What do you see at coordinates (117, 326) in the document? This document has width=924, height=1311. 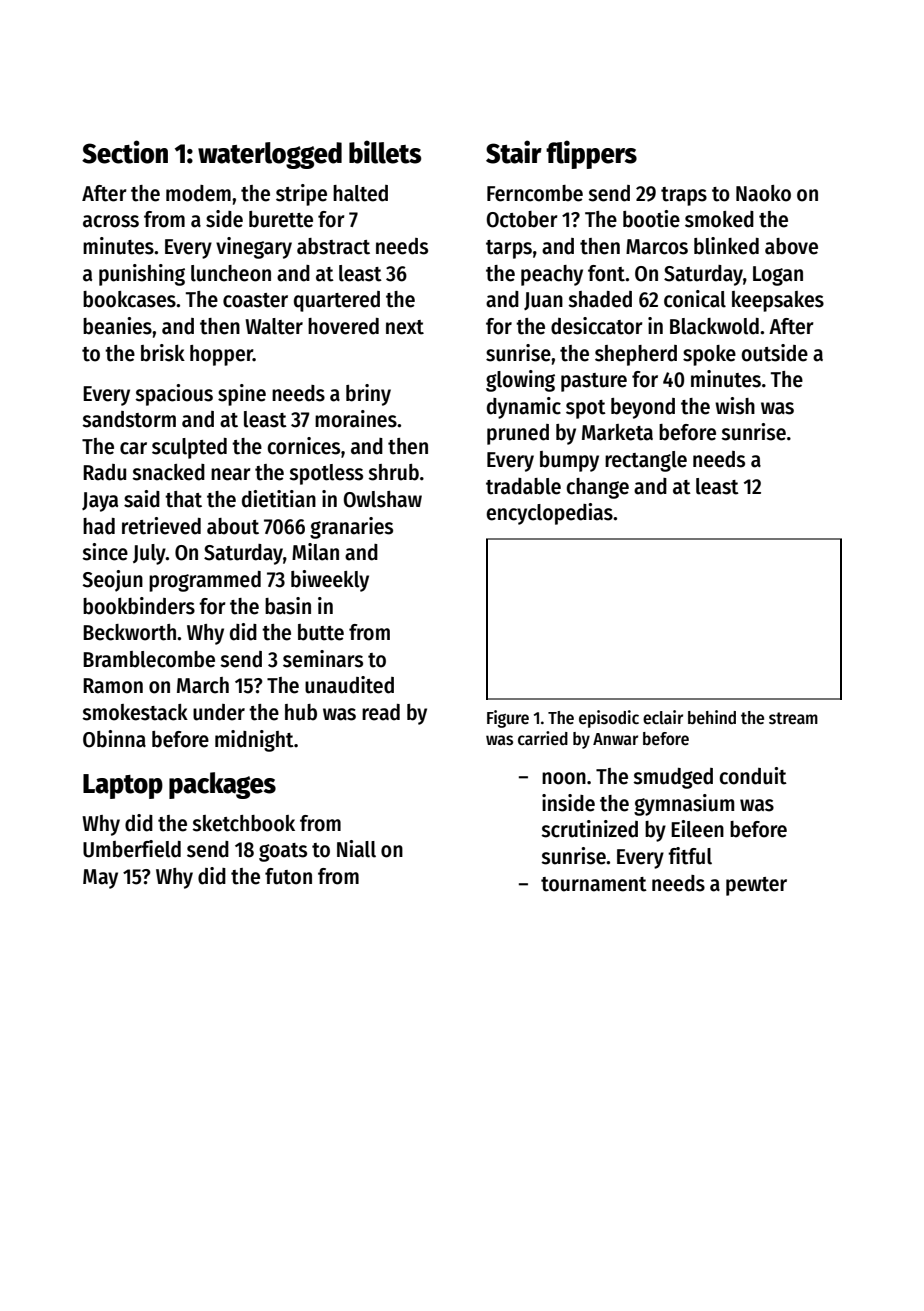 I see `beanies` at bounding box center [117, 326].
